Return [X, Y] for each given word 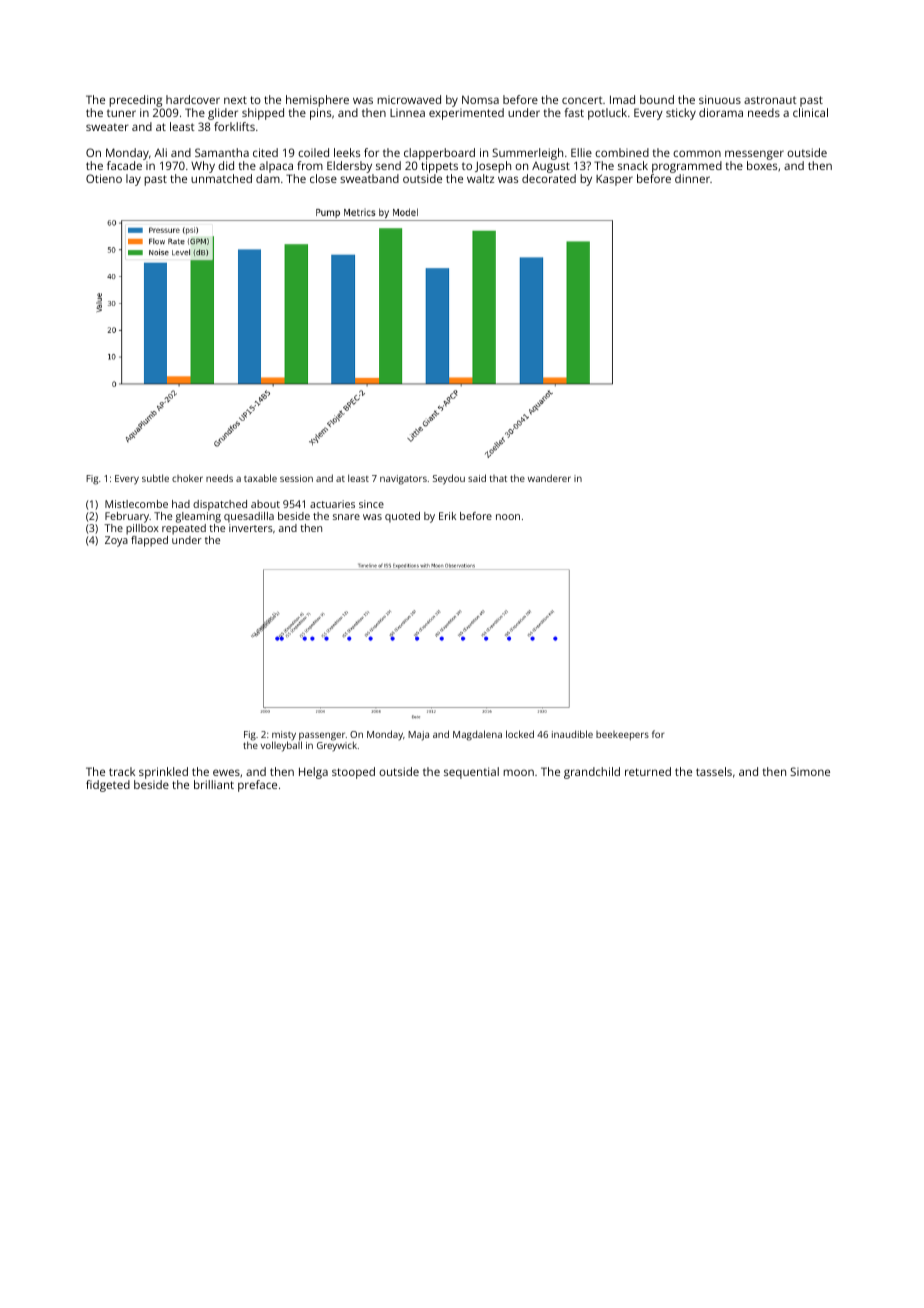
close [323, 178]
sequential [471, 773]
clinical [810, 112]
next [235, 100]
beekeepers [622, 735]
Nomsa [480, 99]
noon [508, 517]
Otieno [104, 178]
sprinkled [163, 773]
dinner [692, 178]
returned [648, 771]
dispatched [220, 505]
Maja [418, 736]
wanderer [549, 478]
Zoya [116, 541]
